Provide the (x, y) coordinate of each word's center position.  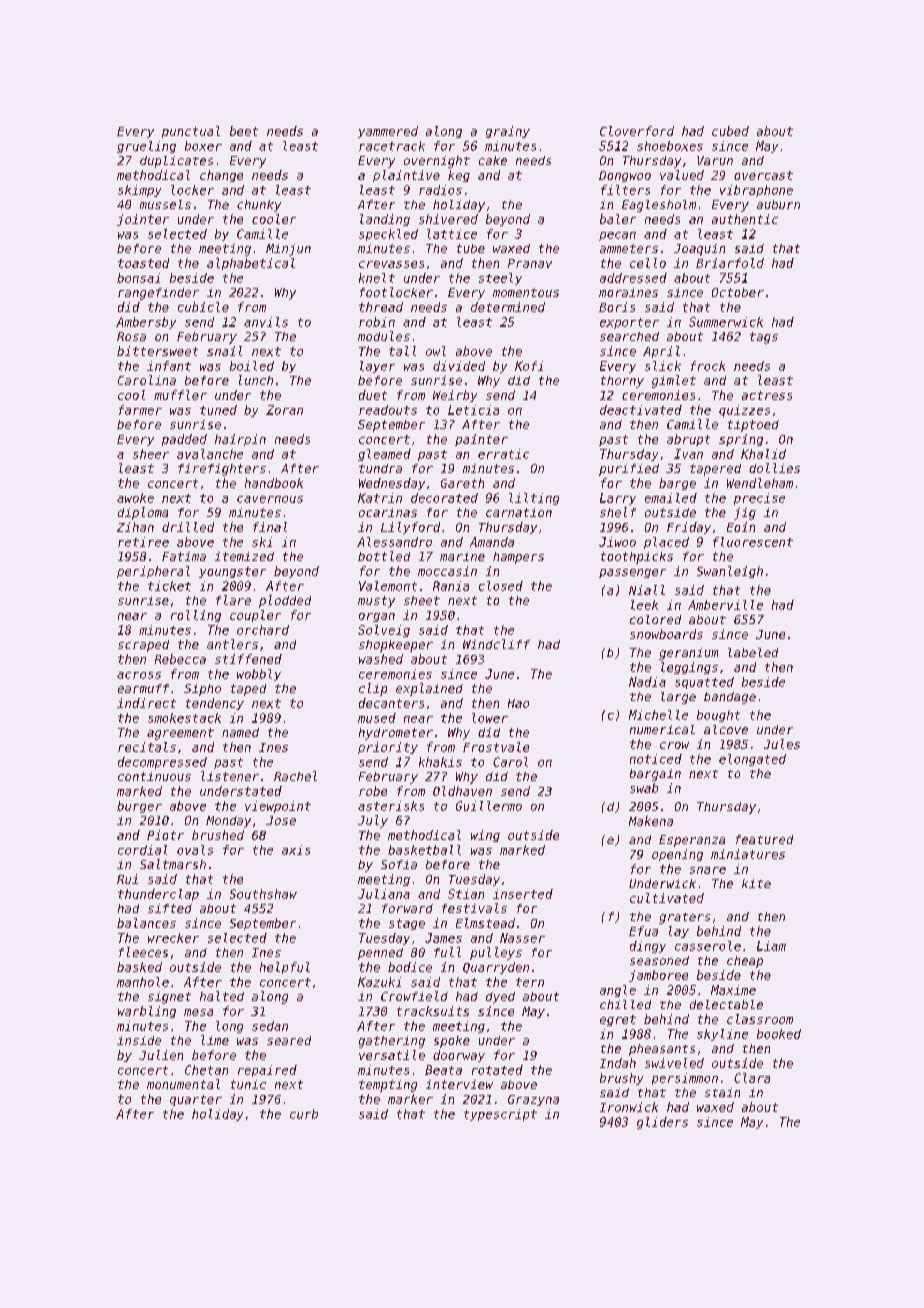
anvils (266, 322)
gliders (662, 1123)
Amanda (492, 542)
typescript (500, 1115)
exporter (629, 323)
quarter (196, 1100)
